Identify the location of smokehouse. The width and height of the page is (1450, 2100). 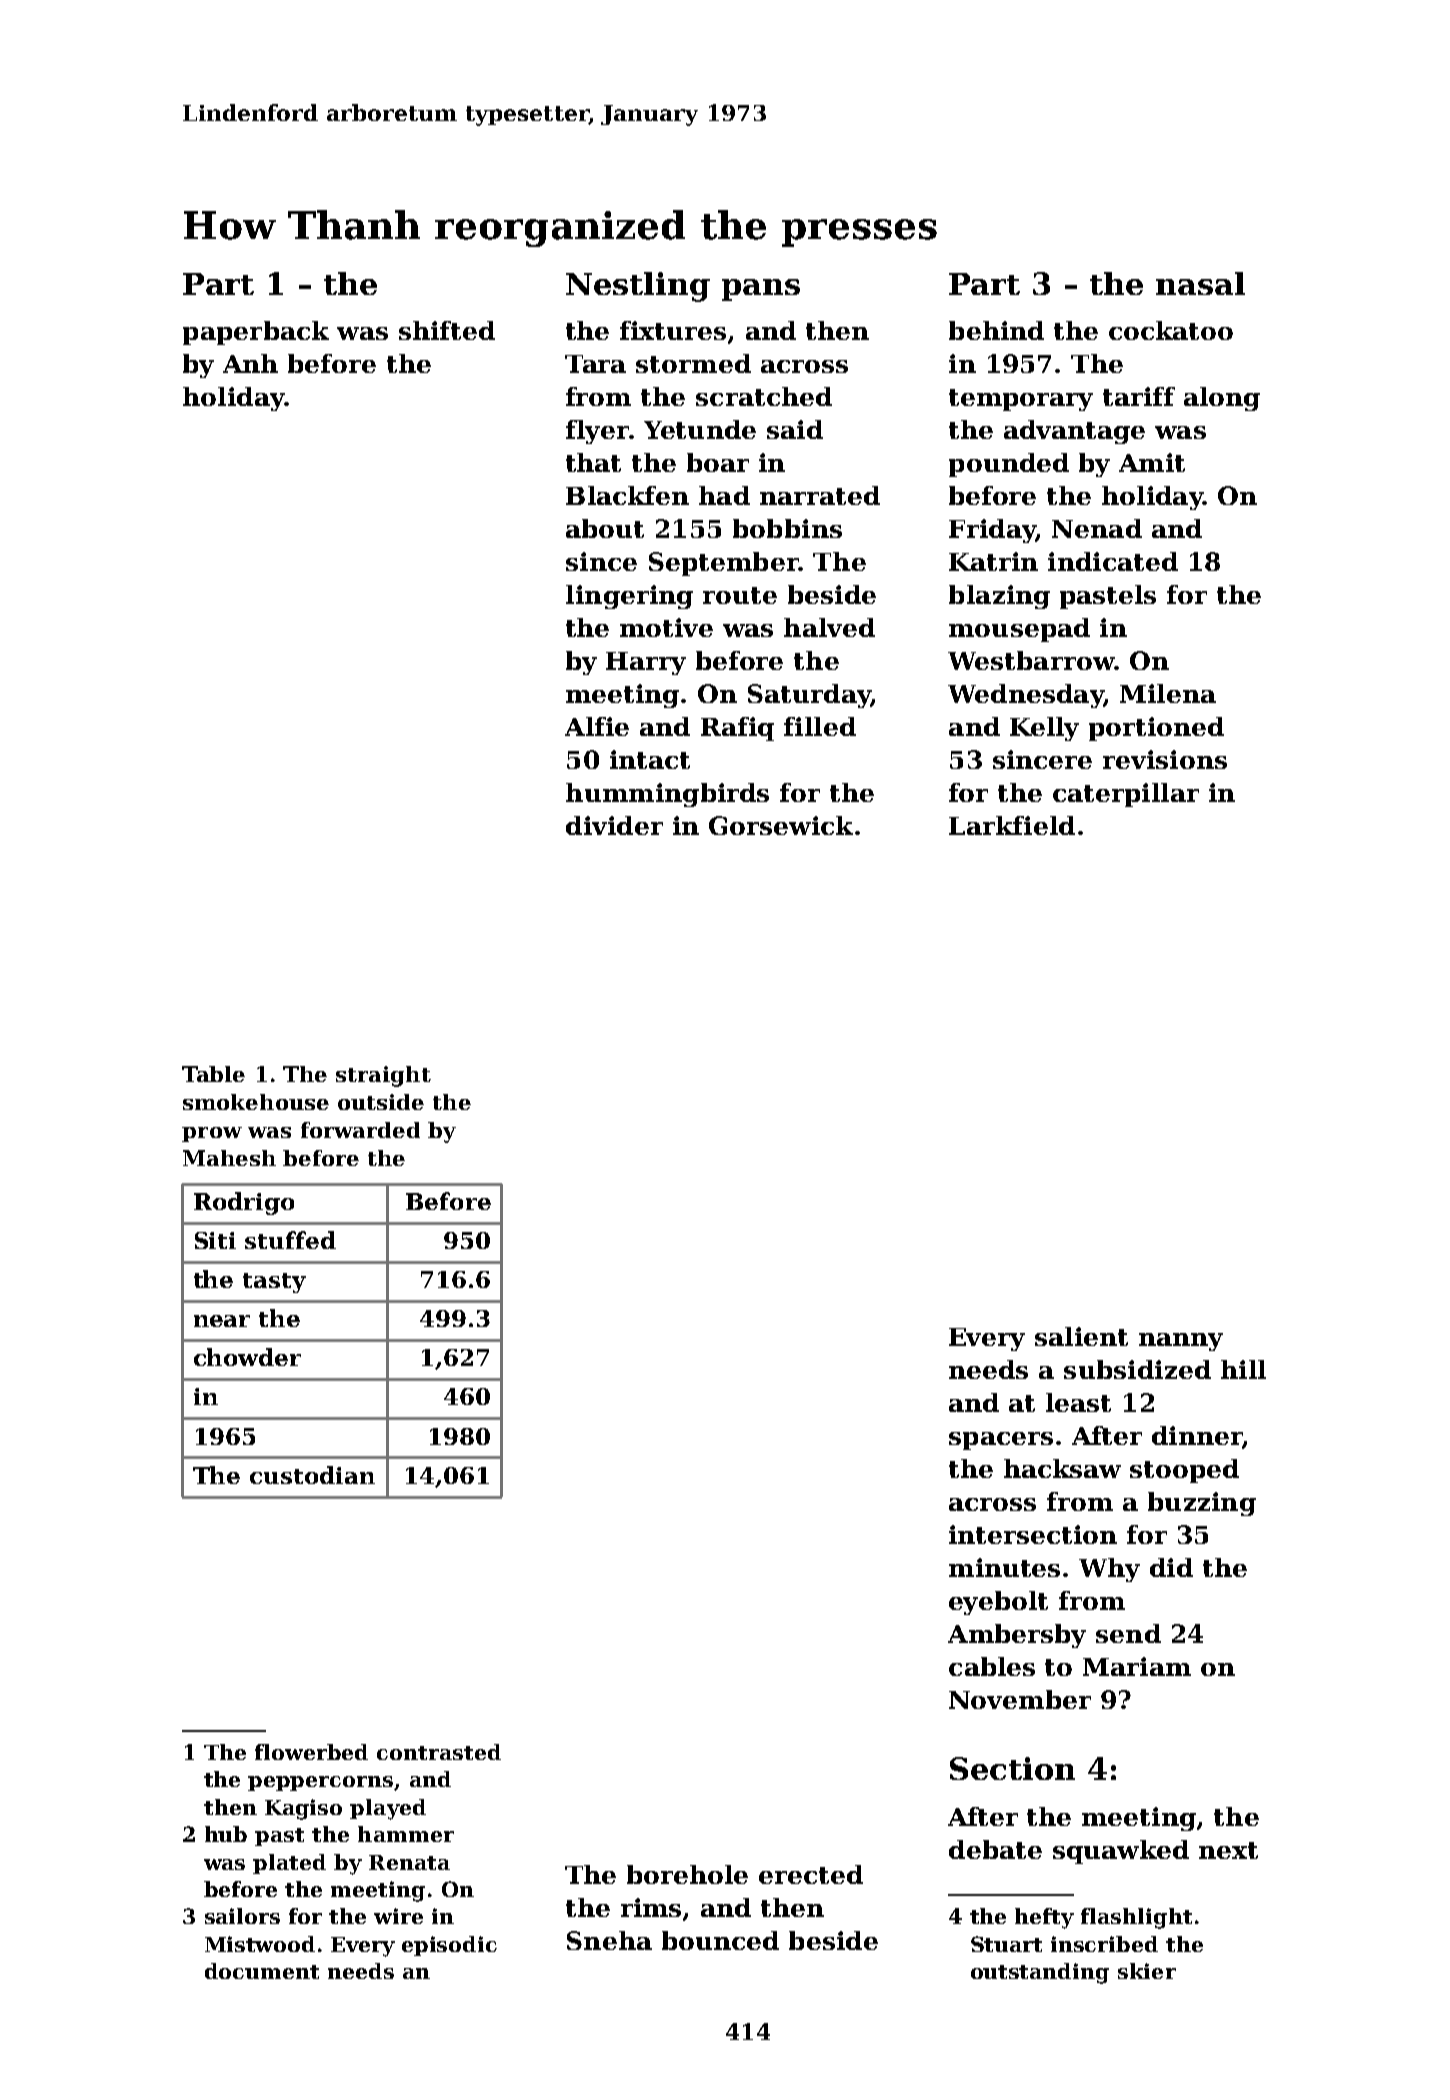
(256, 1102).
